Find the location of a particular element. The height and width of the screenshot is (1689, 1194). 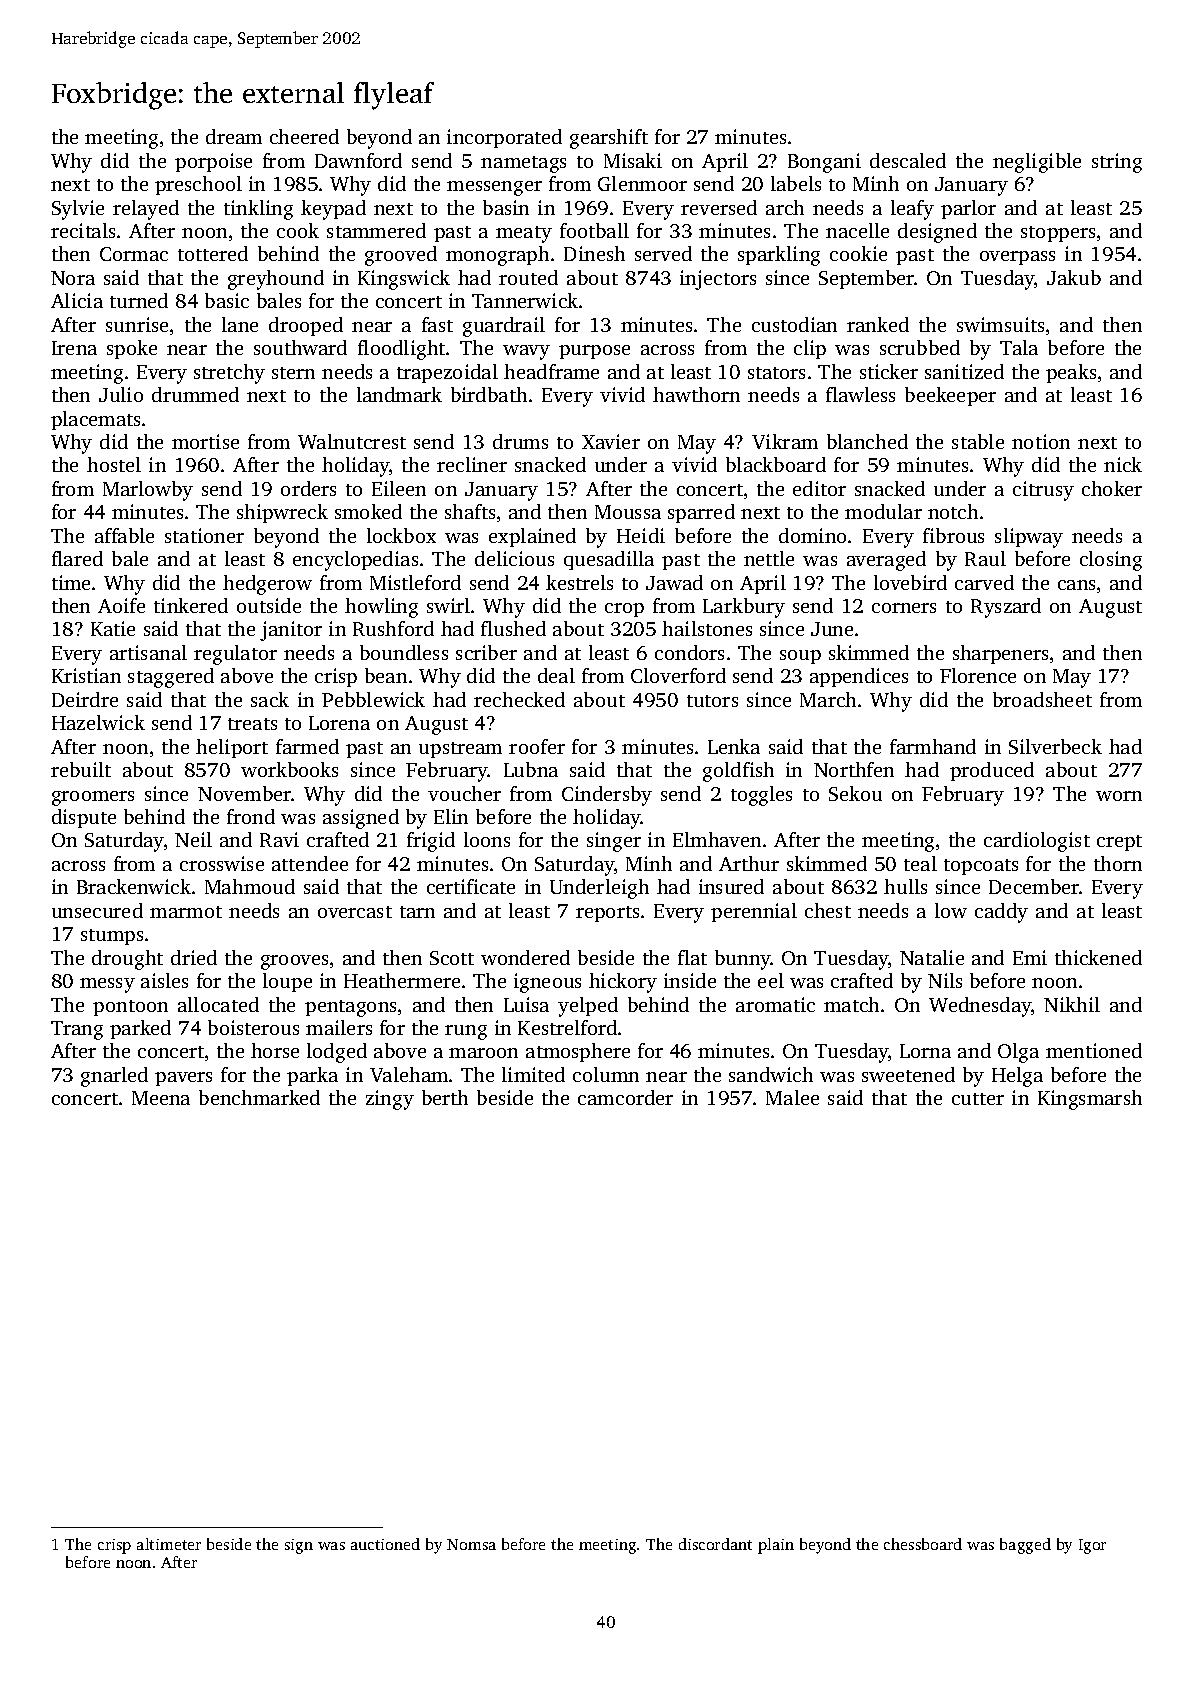

reversed is located at coordinates (719, 207).
